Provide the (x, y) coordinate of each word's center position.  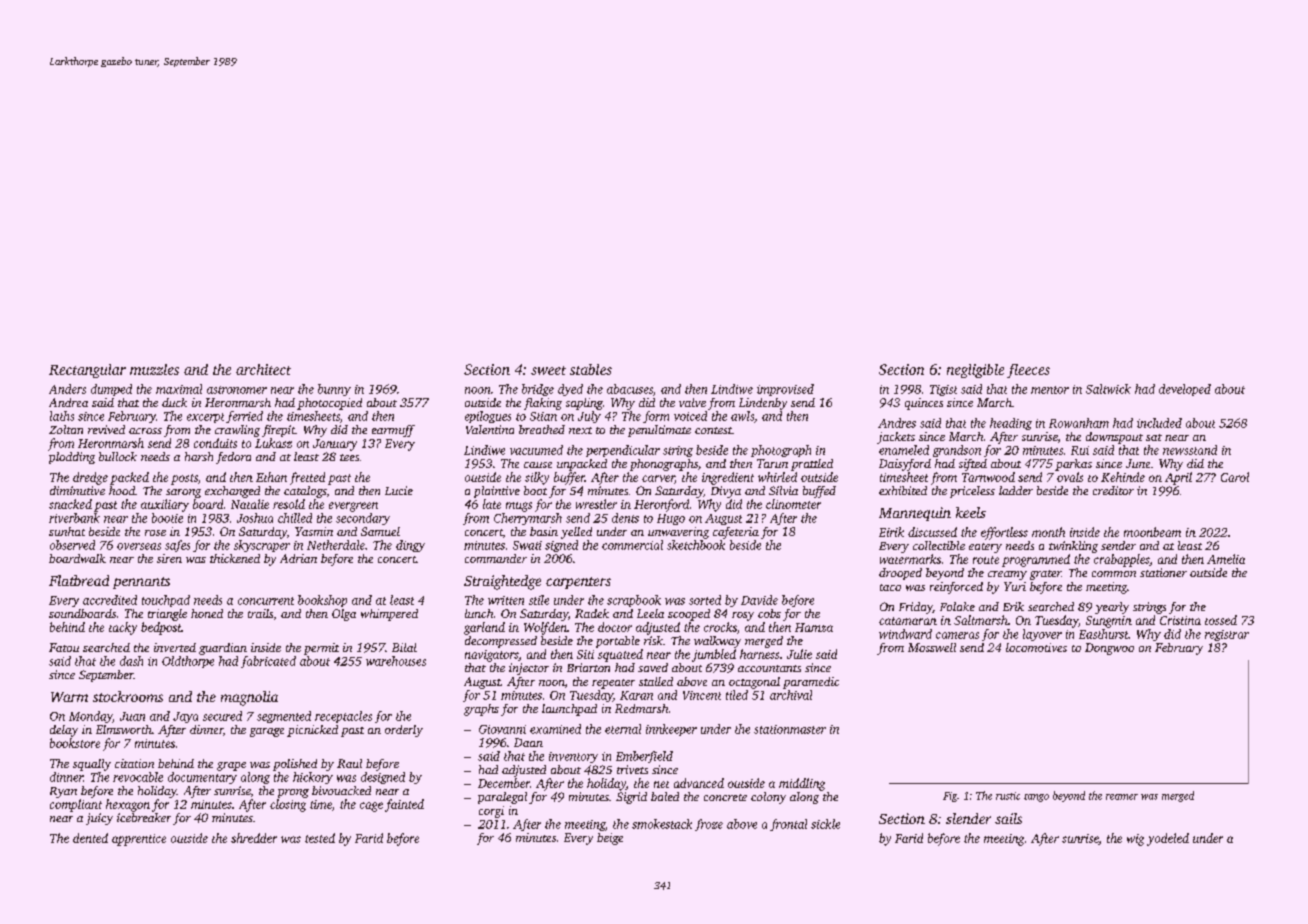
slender (968, 818)
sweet (548, 370)
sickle (825, 824)
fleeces (1028, 371)
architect (263, 369)
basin (544, 531)
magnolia (249, 698)
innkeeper (671, 730)
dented (90, 838)
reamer (1122, 797)
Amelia (1226, 559)
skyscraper (262, 546)
